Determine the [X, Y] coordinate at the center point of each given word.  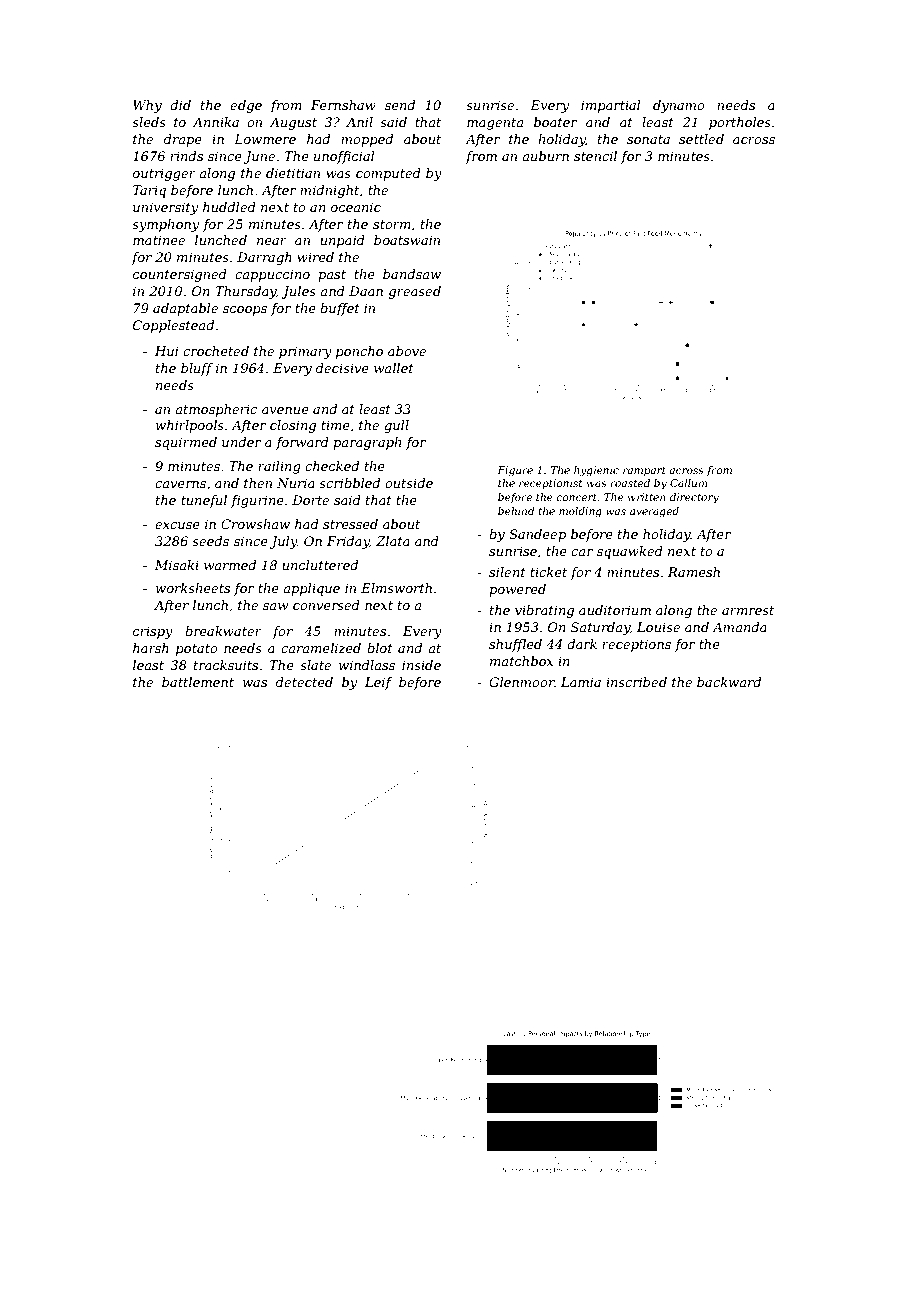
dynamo [679, 106]
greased [415, 292]
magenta [495, 124]
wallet [394, 368]
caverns [180, 484]
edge [246, 106]
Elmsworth [396, 588]
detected [304, 682]
